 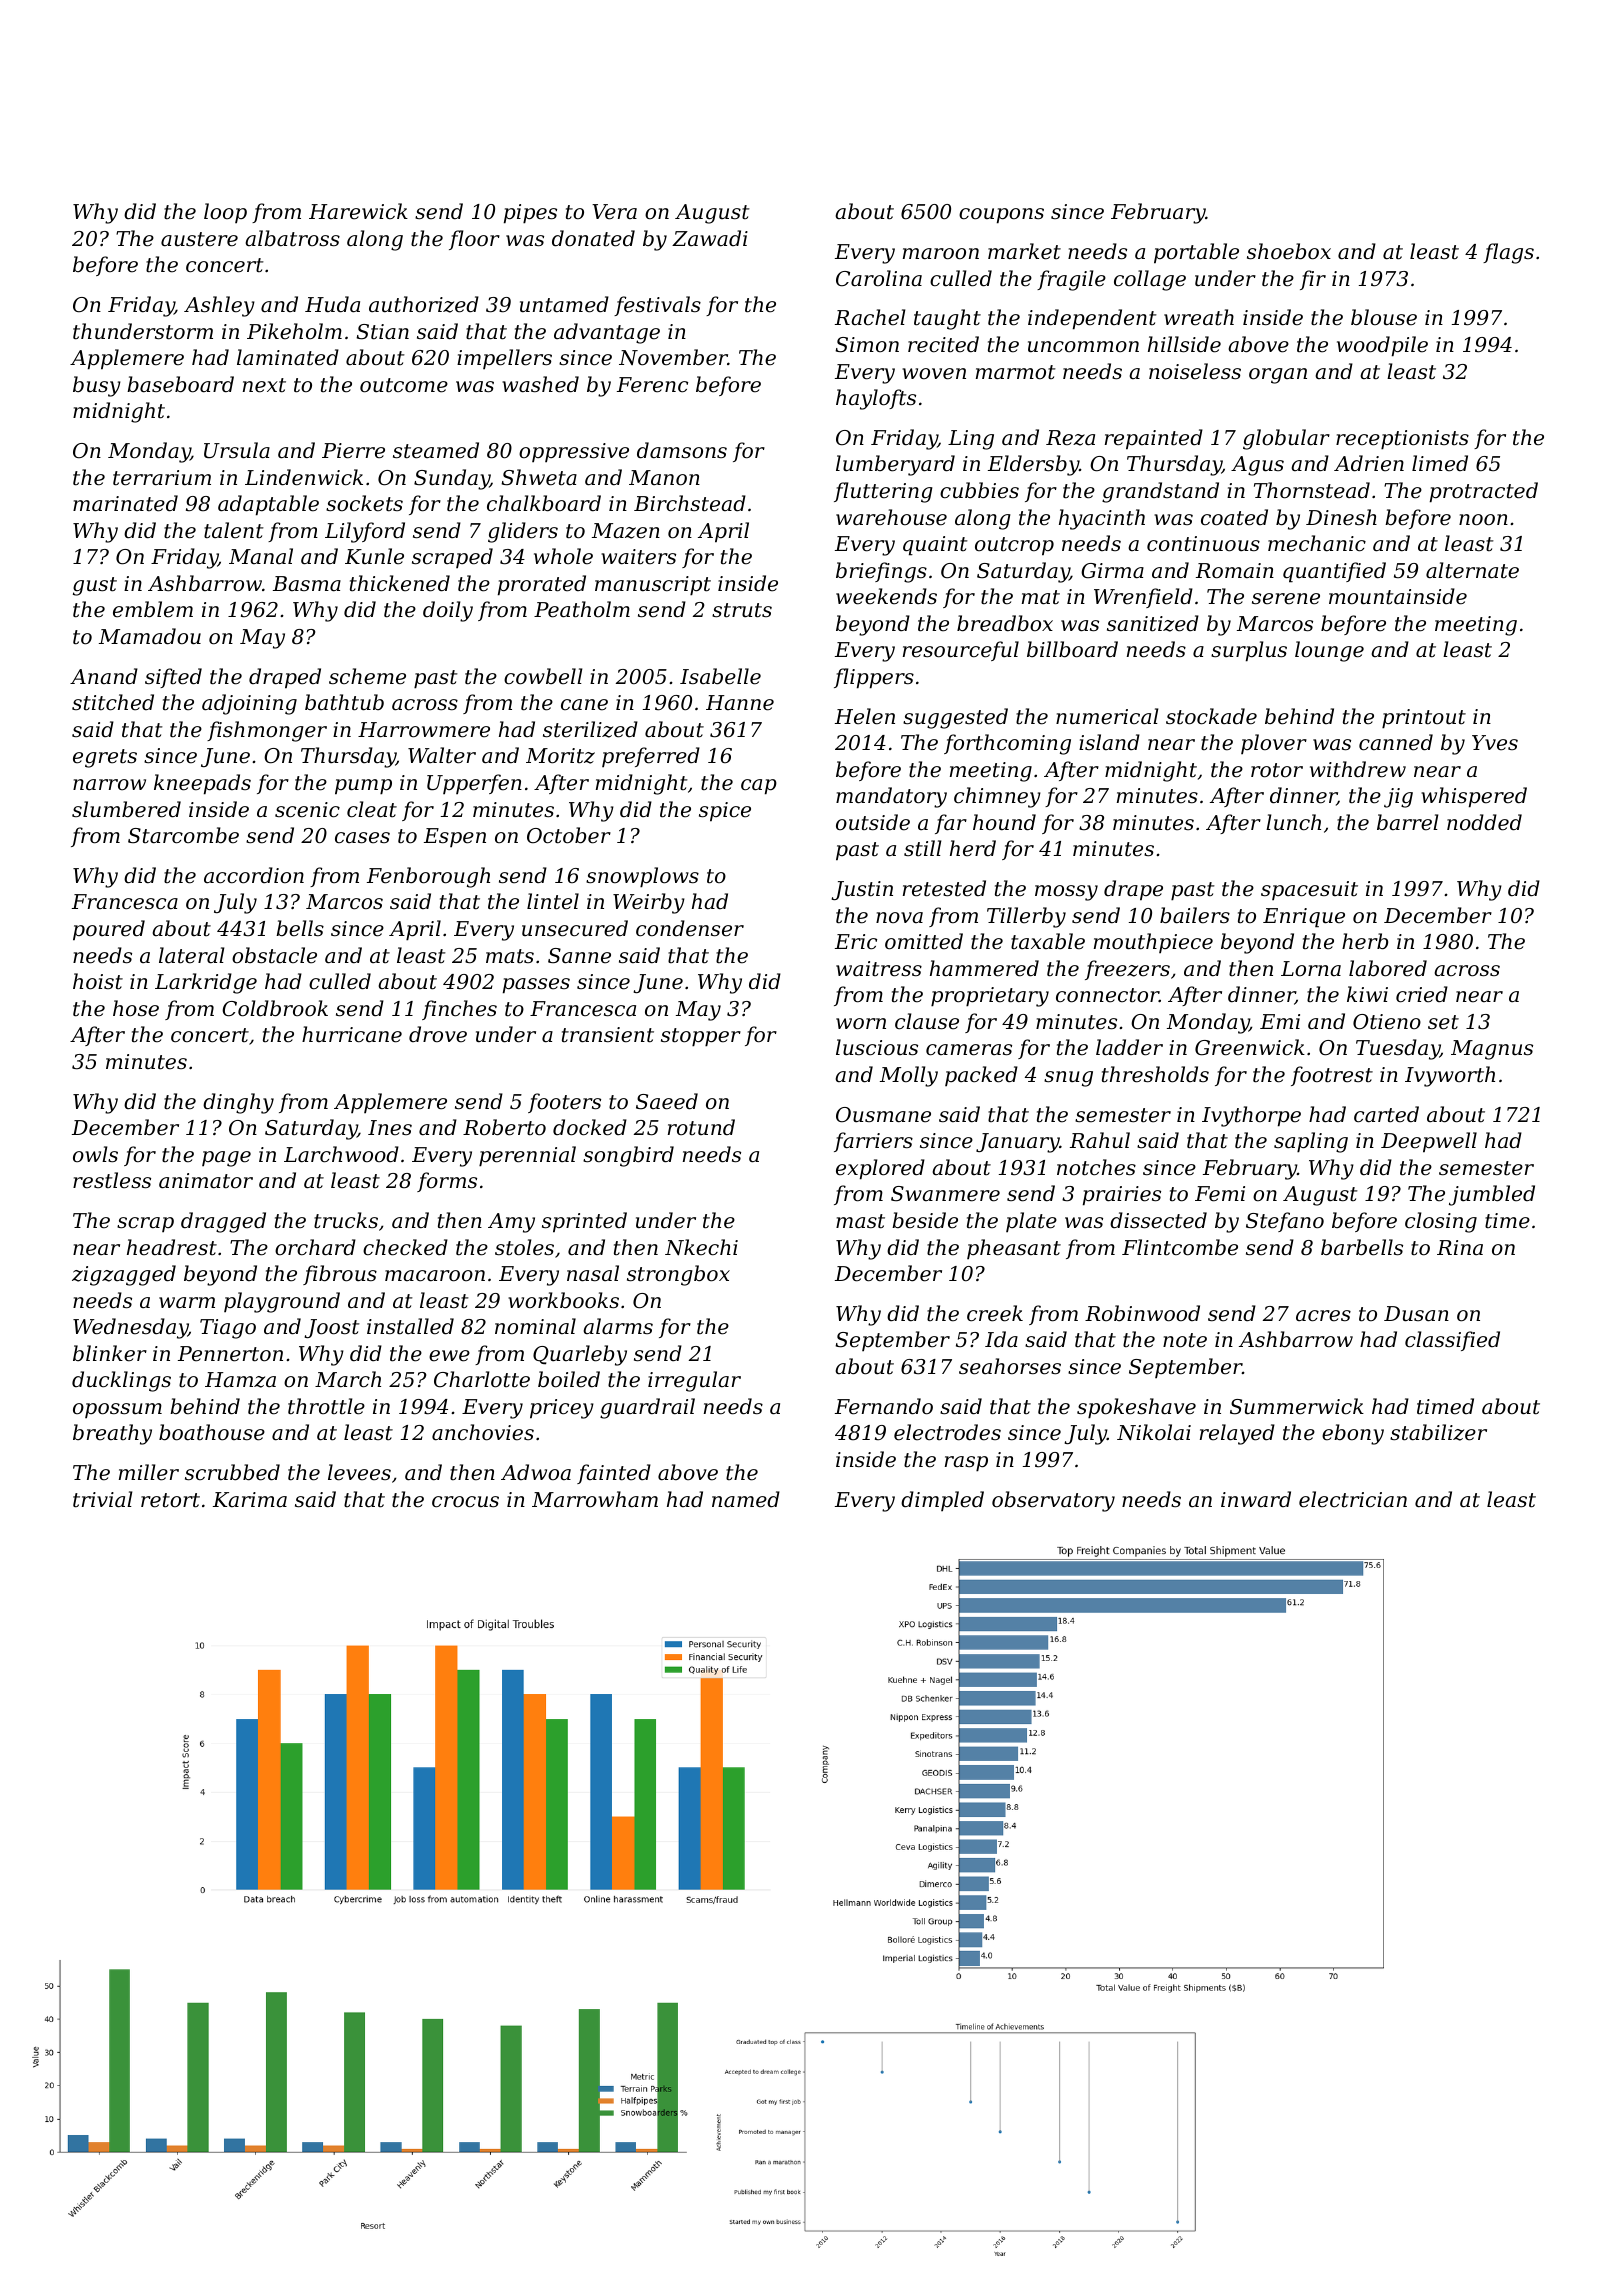 I want to click on jig, so click(x=1398, y=798).
